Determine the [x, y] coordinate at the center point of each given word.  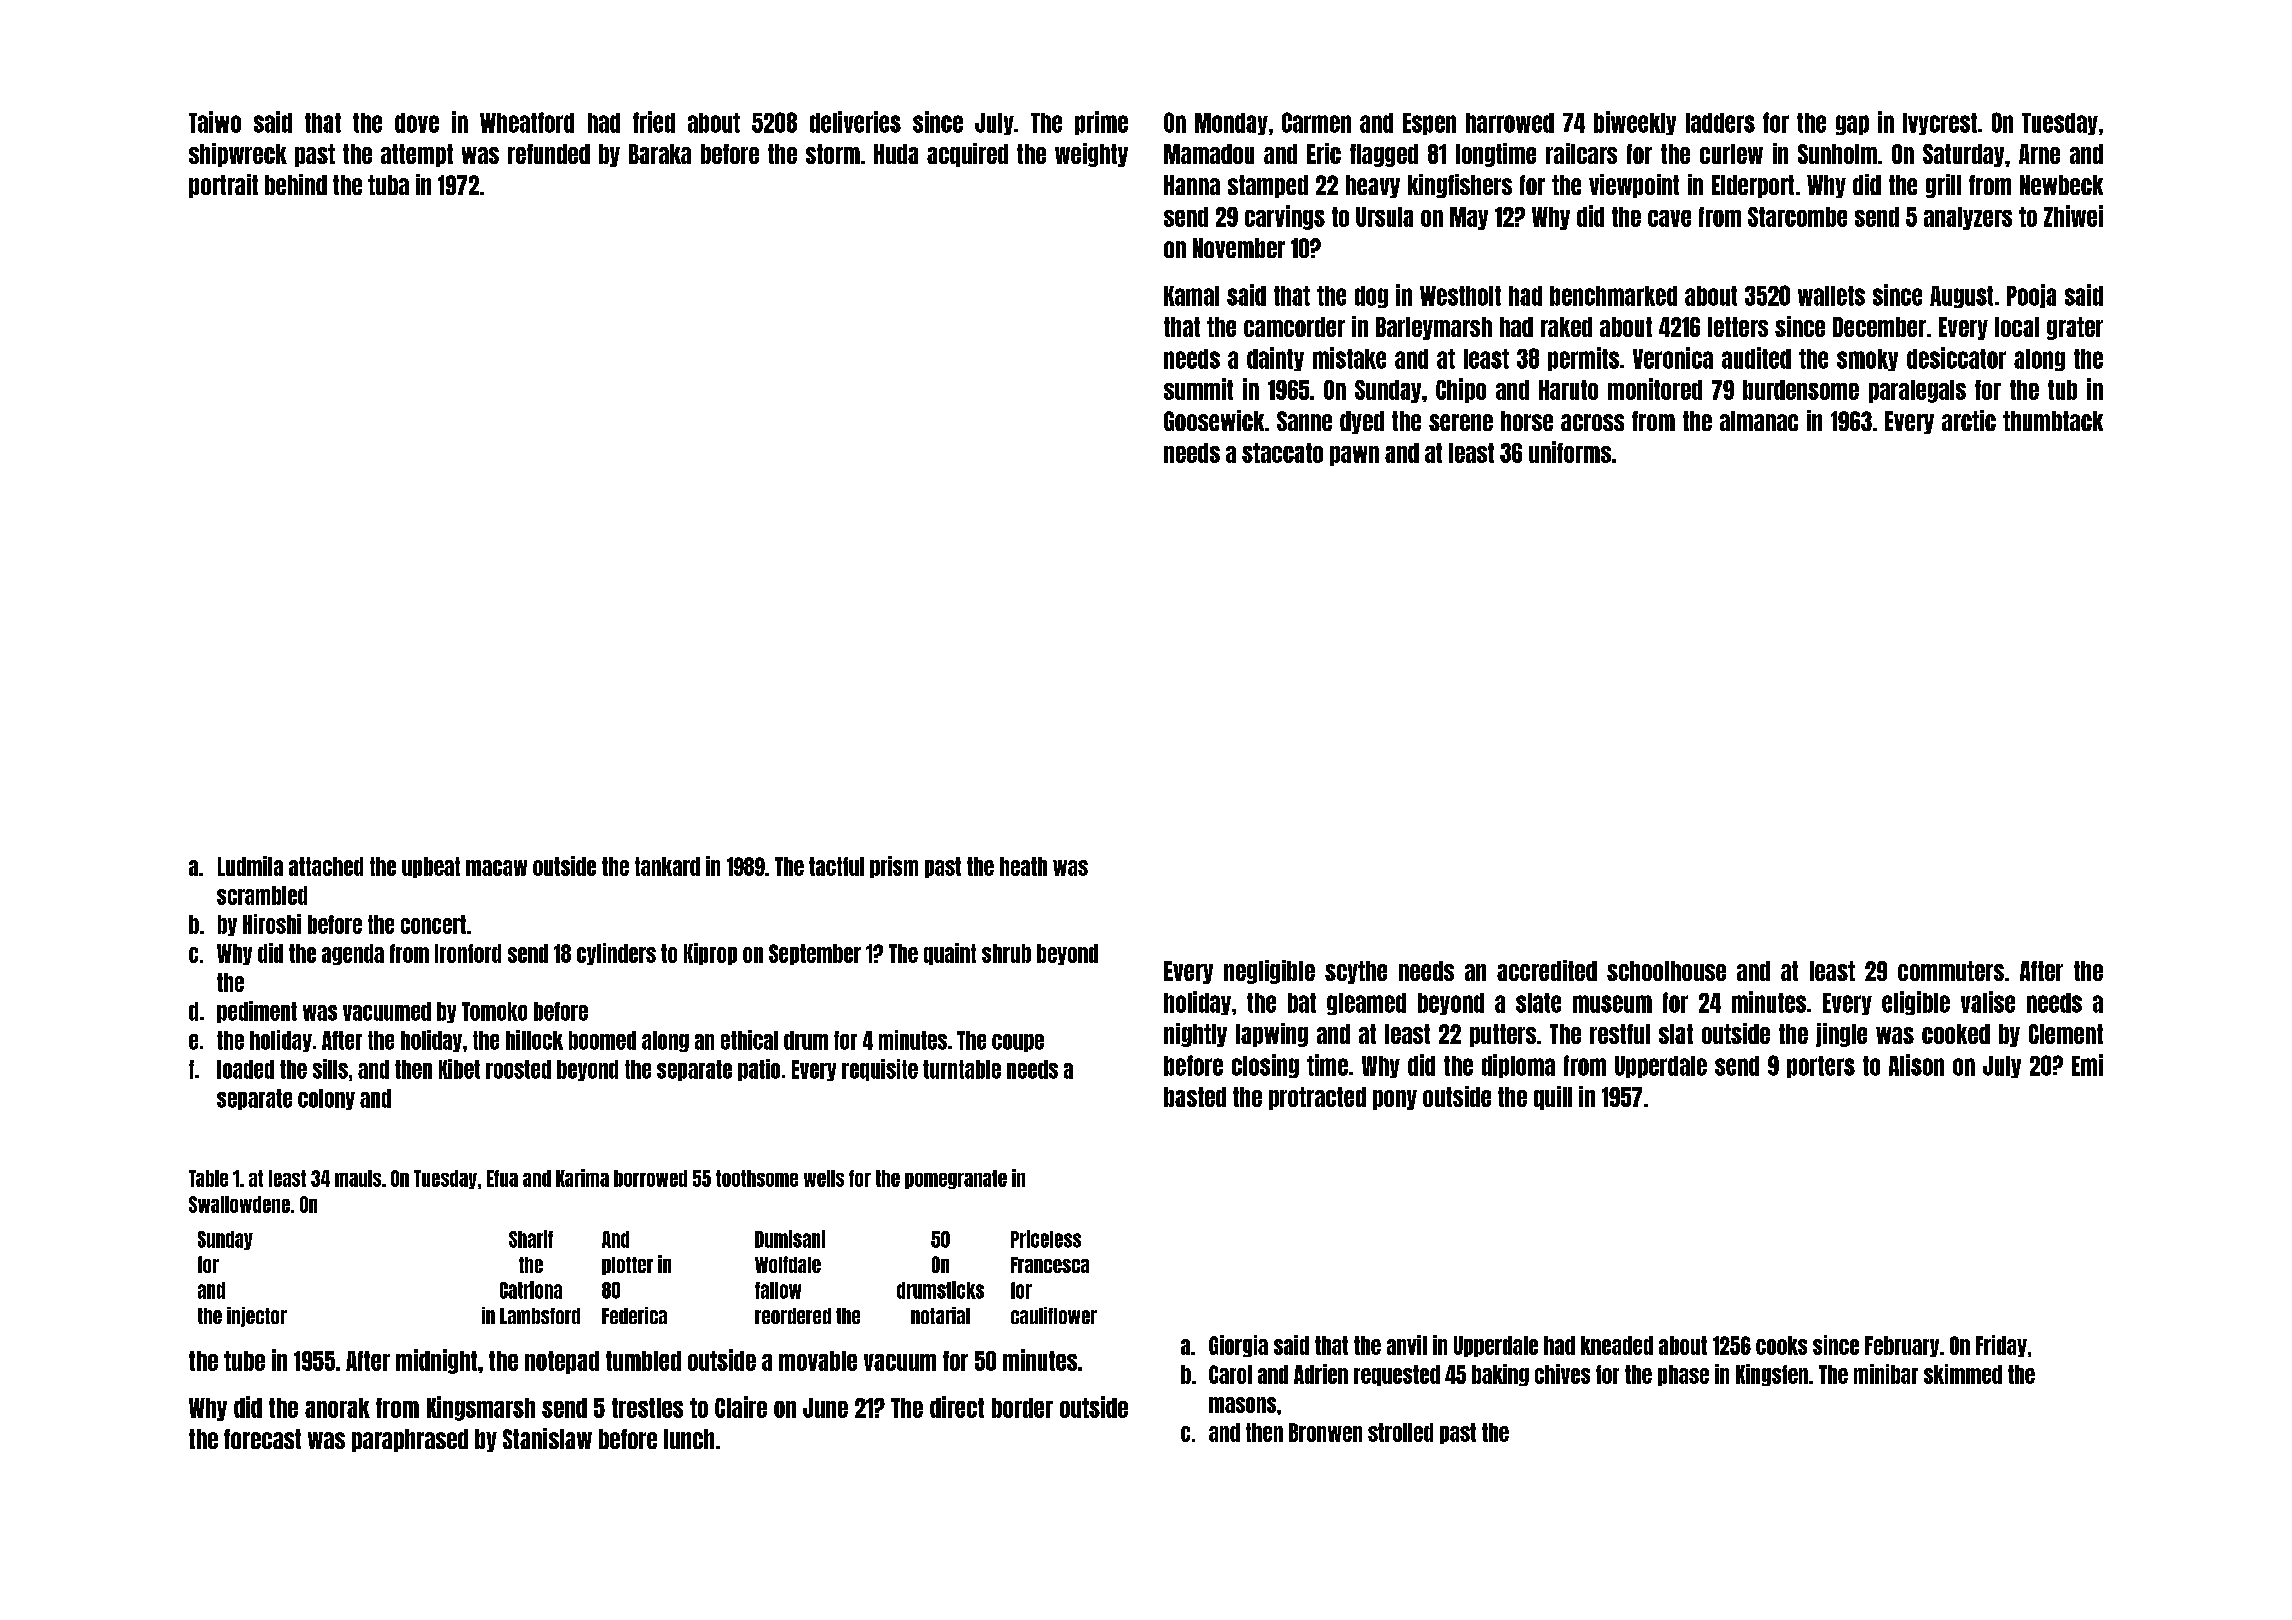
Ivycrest [1940, 124]
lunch [689, 1439]
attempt [417, 155]
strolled [1400, 1432]
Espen [1429, 124]
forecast [262, 1439]
